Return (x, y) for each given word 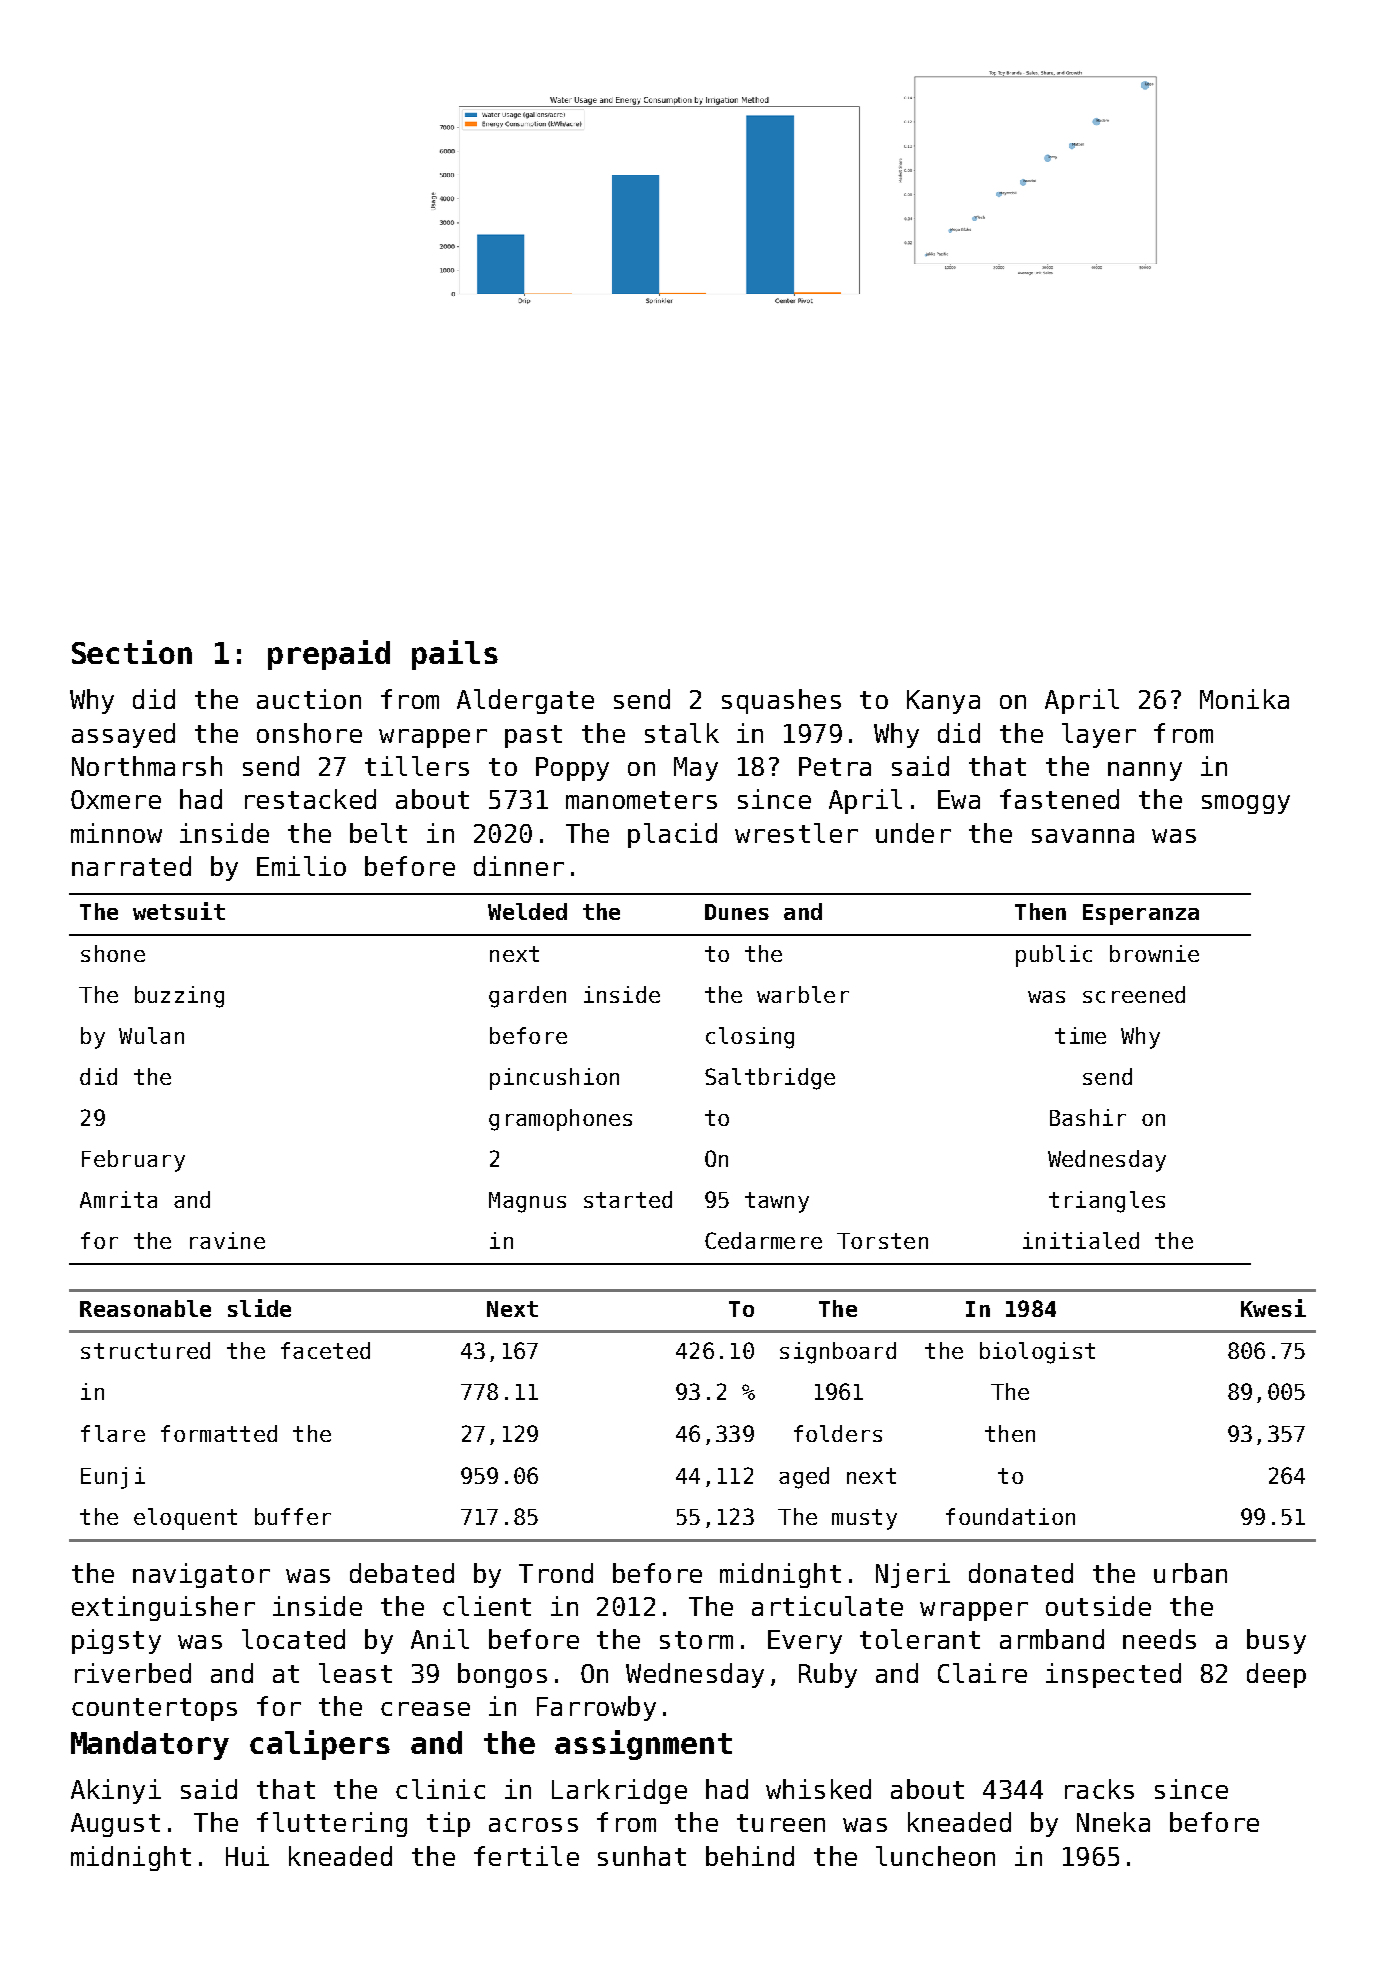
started (628, 1199)
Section (132, 652)
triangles (1107, 1202)
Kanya (943, 702)
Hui (247, 1856)
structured (145, 1350)
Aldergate (525, 701)
